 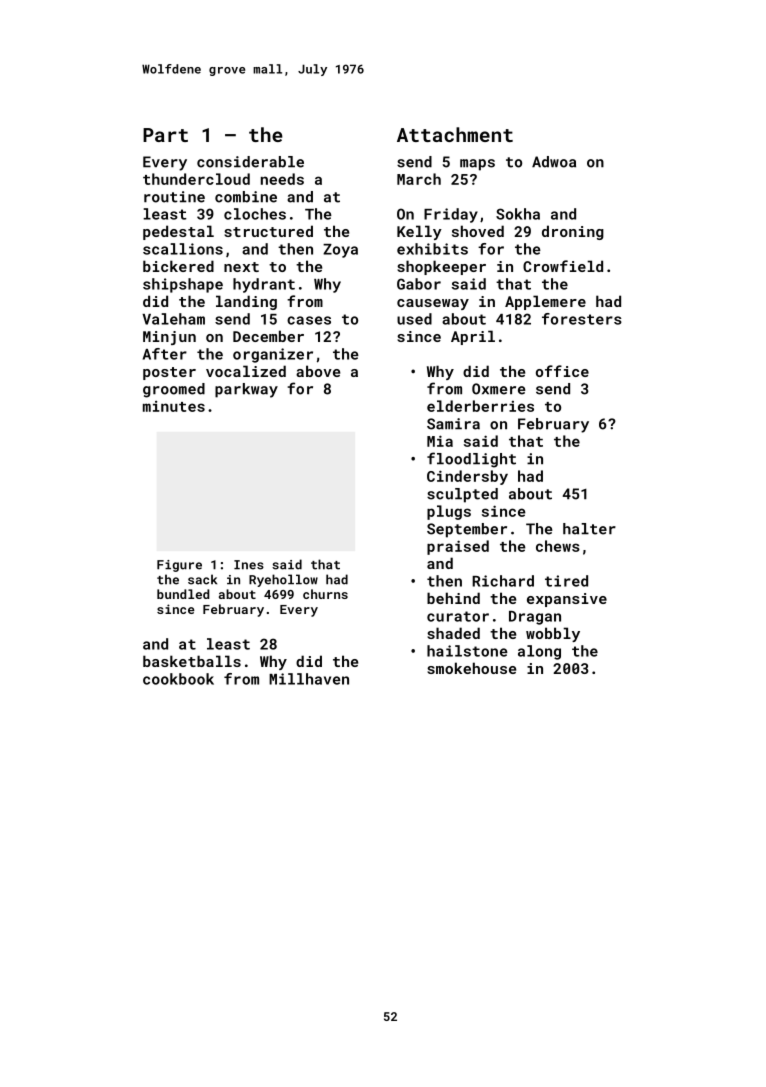 I want to click on basketballs, so click(x=192, y=661).
